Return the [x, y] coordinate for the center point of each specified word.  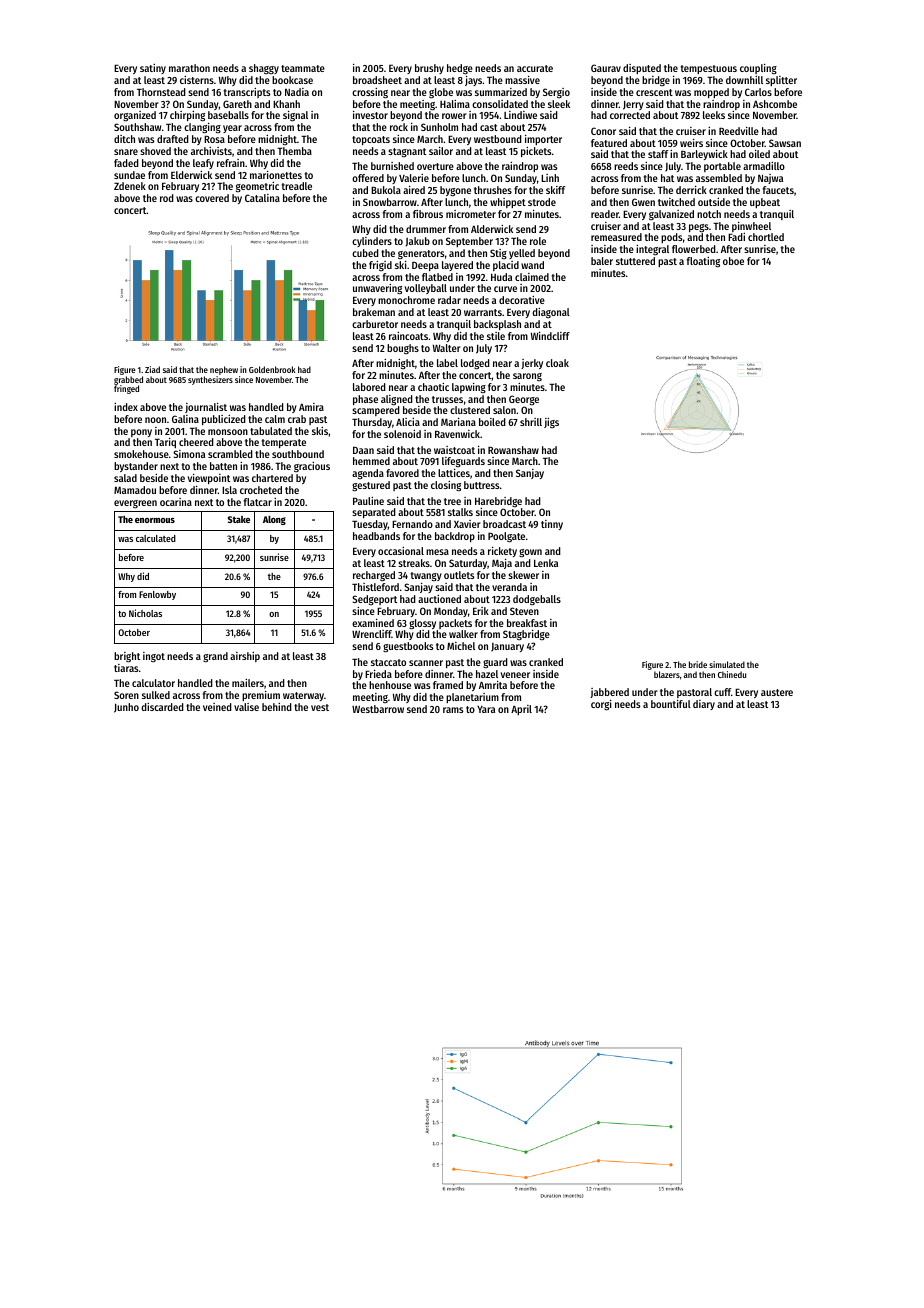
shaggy [264, 69]
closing [446, 486]
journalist [206, 408]
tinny [552, 525]
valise [246, 707]
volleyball [426, 289]
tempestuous [708, 69]
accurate [535, 68]
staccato [388, 662]
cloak [557, 363]
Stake [239, 519]
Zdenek [130, 186]
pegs [699, 228]
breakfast [527, 623]
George [524, 400]
